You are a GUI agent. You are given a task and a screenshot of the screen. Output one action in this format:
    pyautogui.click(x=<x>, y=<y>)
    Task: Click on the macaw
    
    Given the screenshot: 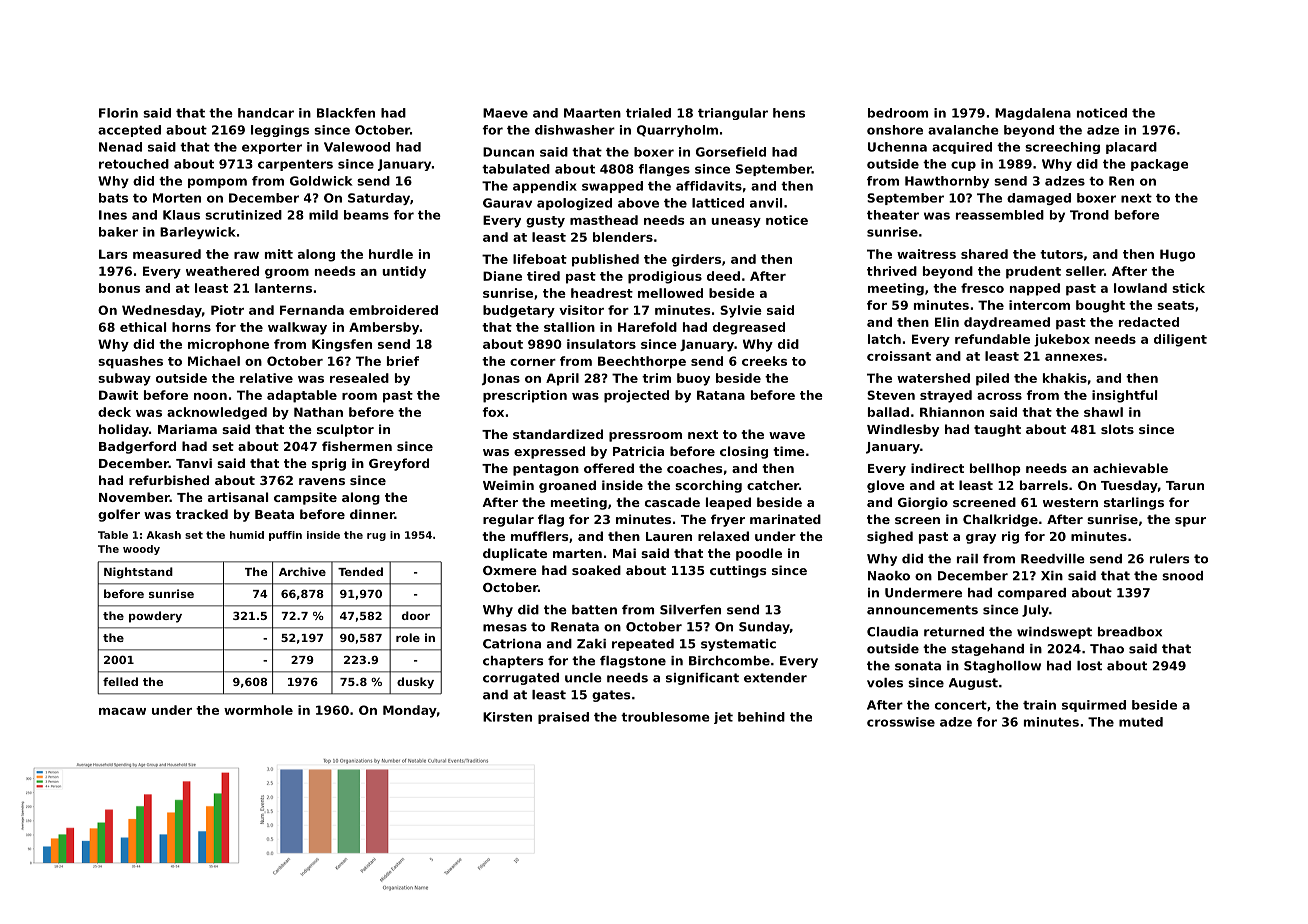 What is the action you would take?
    pyautogui.click(x=122, y=711)
